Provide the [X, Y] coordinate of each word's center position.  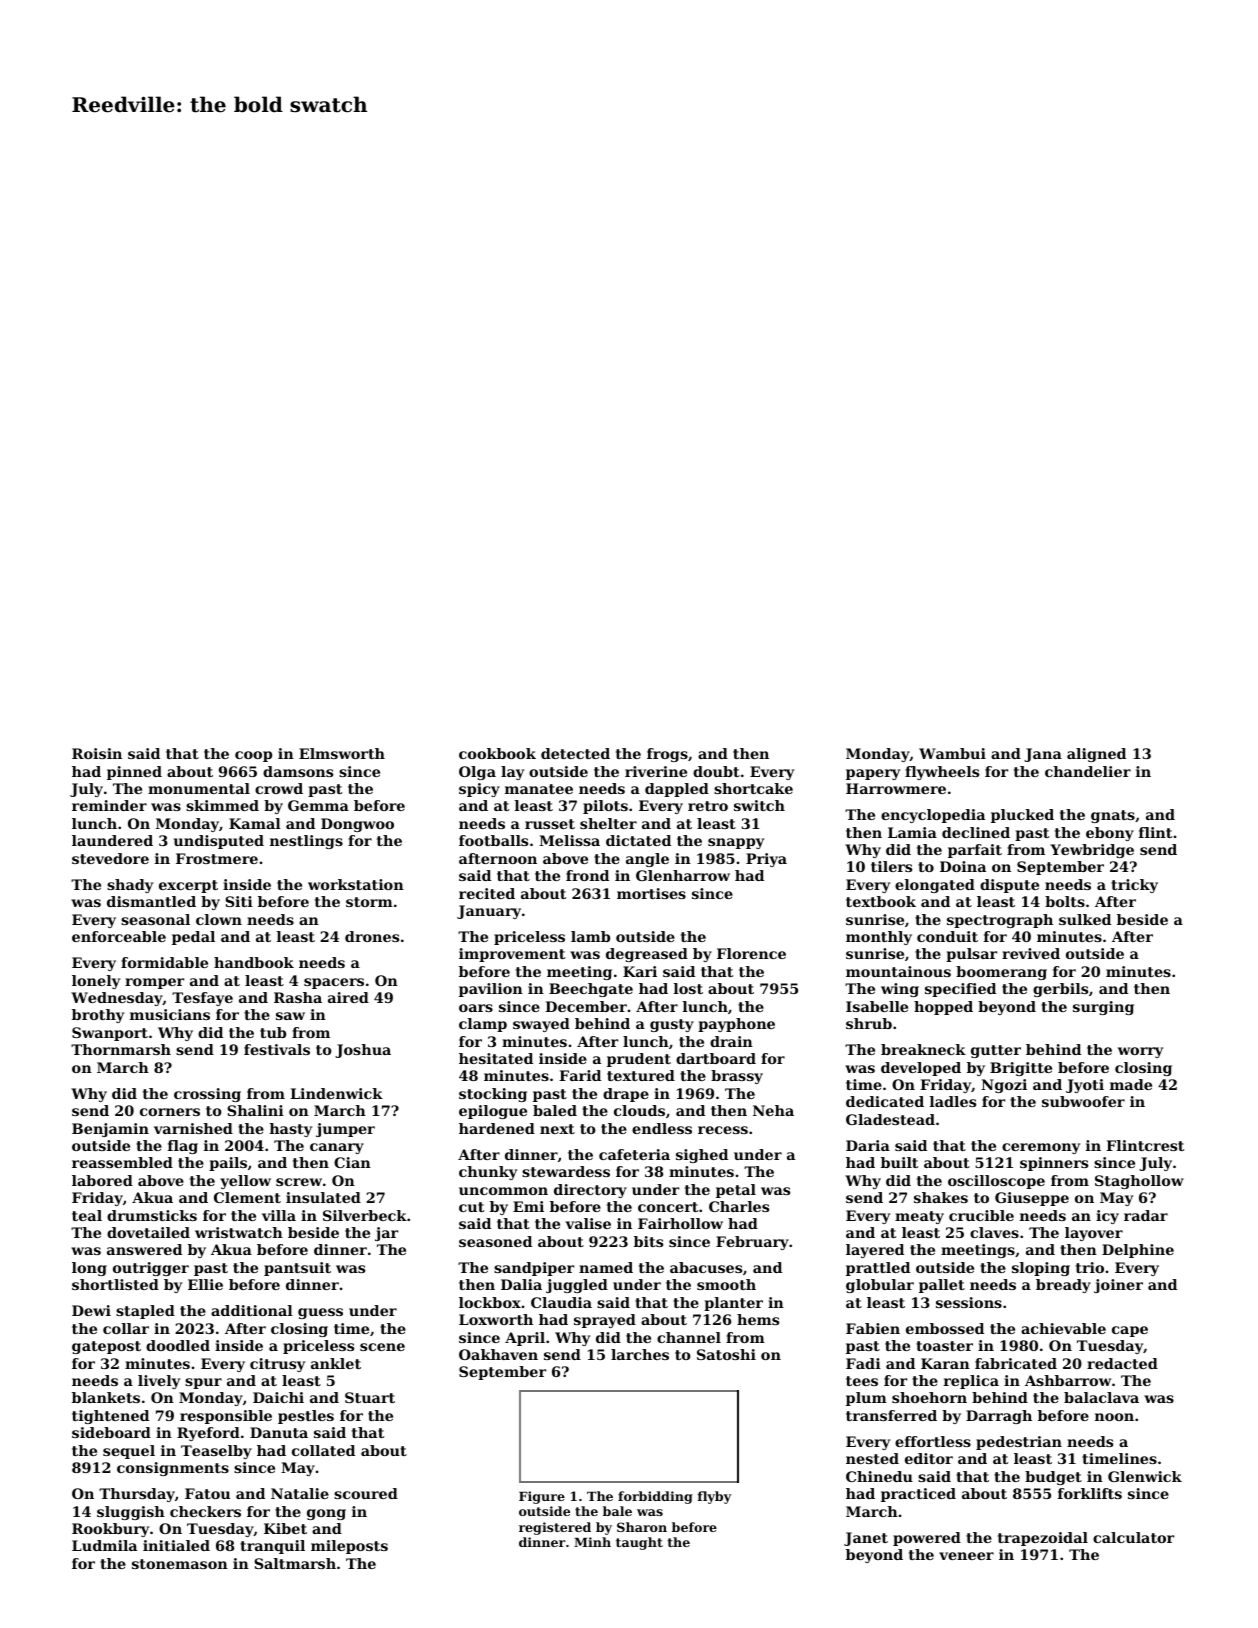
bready [1063, 1286]
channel [689, 1337]
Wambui [952, 753]
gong [326, 1514]
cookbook [497, 753]
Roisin [97, 753]
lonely [96, 982]
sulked [1085, 919]
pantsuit [297, 1269]
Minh [592, 1542]
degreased [647, 955]
